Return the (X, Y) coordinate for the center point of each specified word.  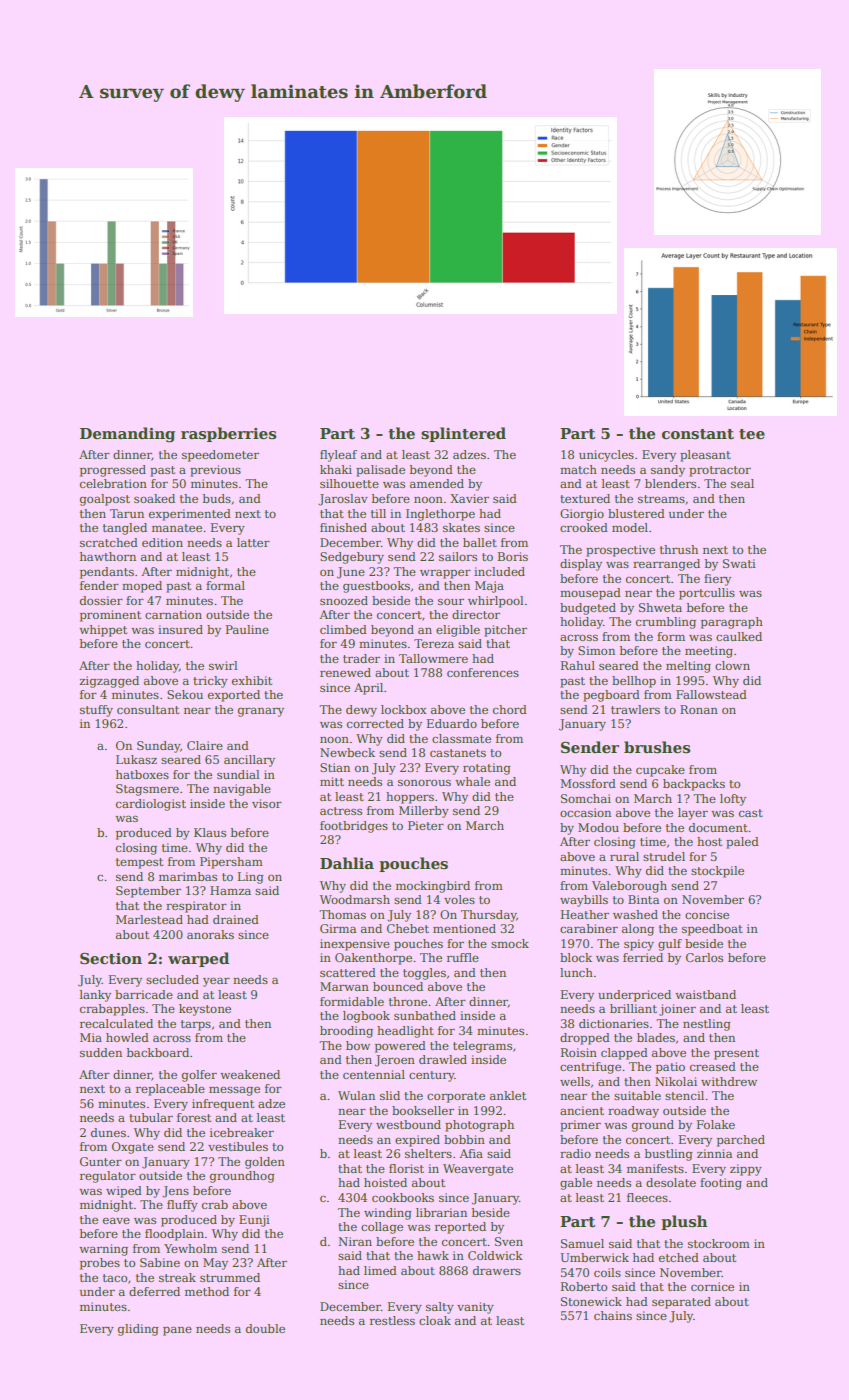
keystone (205, 1010)
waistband (705, 994)
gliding (138, 1330)
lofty (733, 800)
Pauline (247, 629)
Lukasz (136, 759)
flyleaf (338, 456)
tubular (151, 1117)
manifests (655, 1168)
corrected (375, 723)
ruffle (463, 957)
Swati (739, 563)
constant (698, 434)
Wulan (356, 1095)
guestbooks (376, 587)
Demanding (127, 435)
